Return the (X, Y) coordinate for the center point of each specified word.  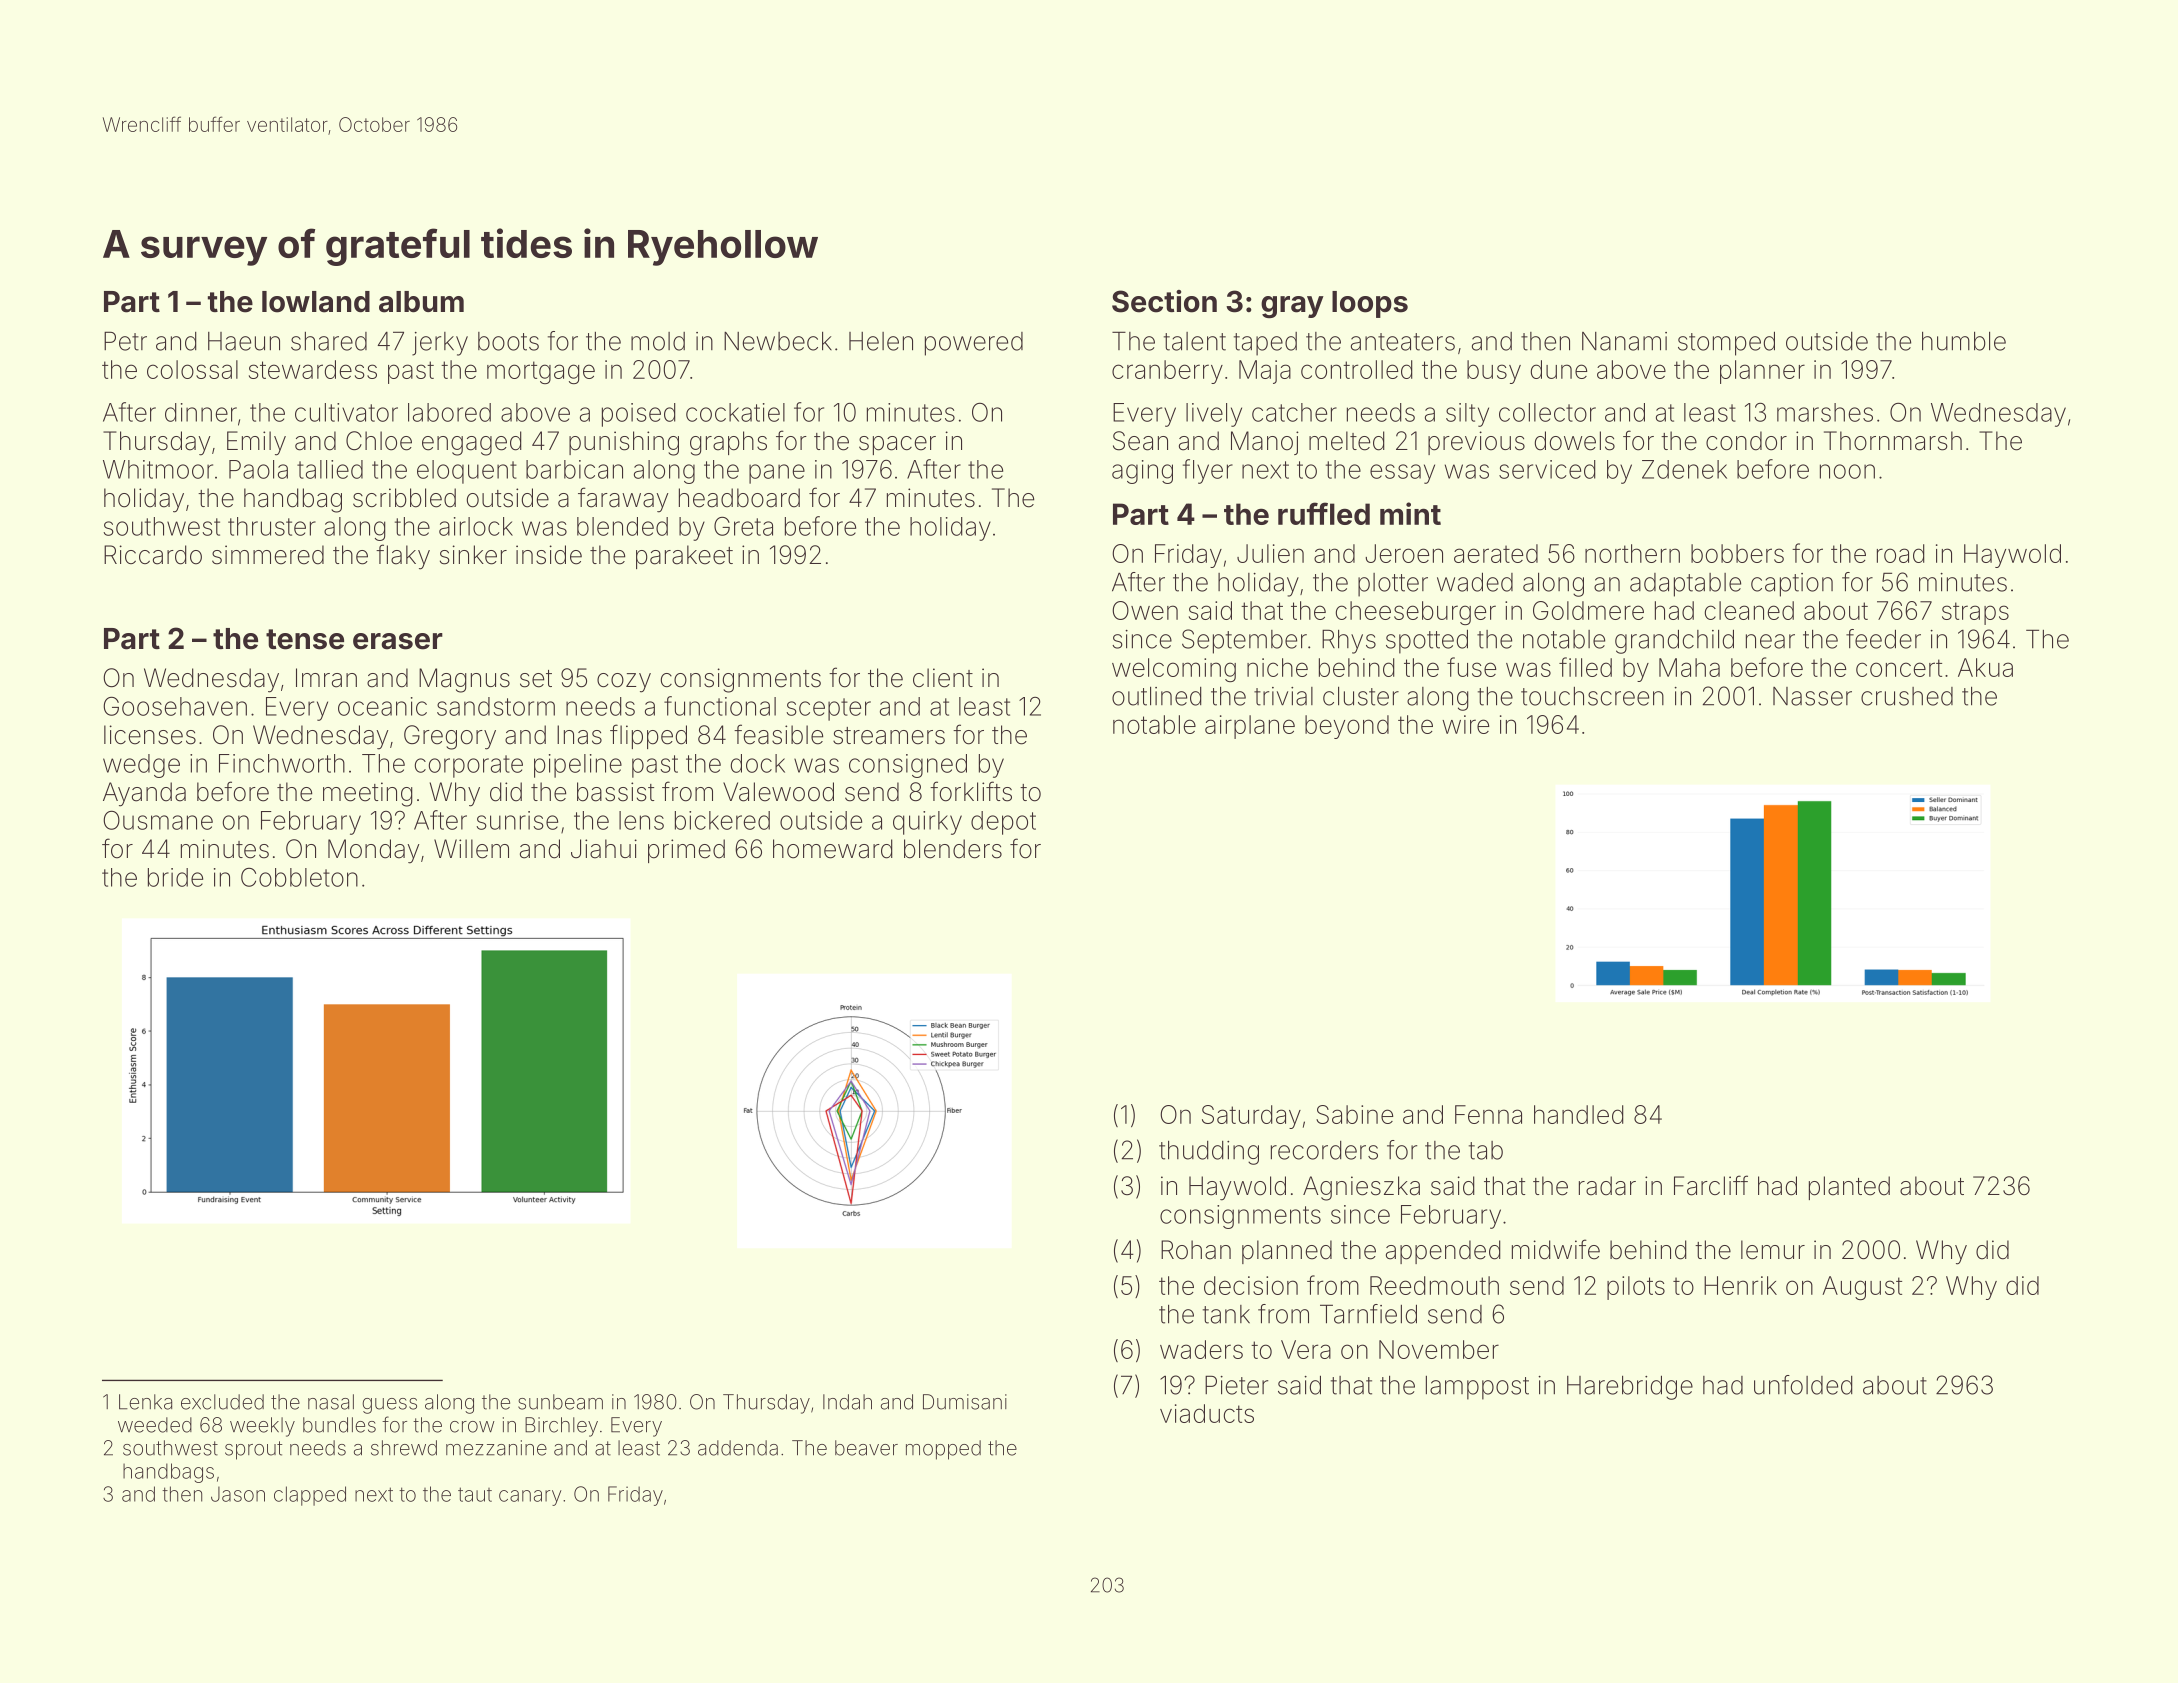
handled (1579, 1114)
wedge (141, 766)
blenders (953, 849)
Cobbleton (299, 877)
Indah (847, 1402)
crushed (1907, 696)
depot (1003, 823)
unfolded (1803, 1385)
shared (329, 341)
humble (1964, 341)
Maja (1265, 372)
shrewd (404, 1448)
